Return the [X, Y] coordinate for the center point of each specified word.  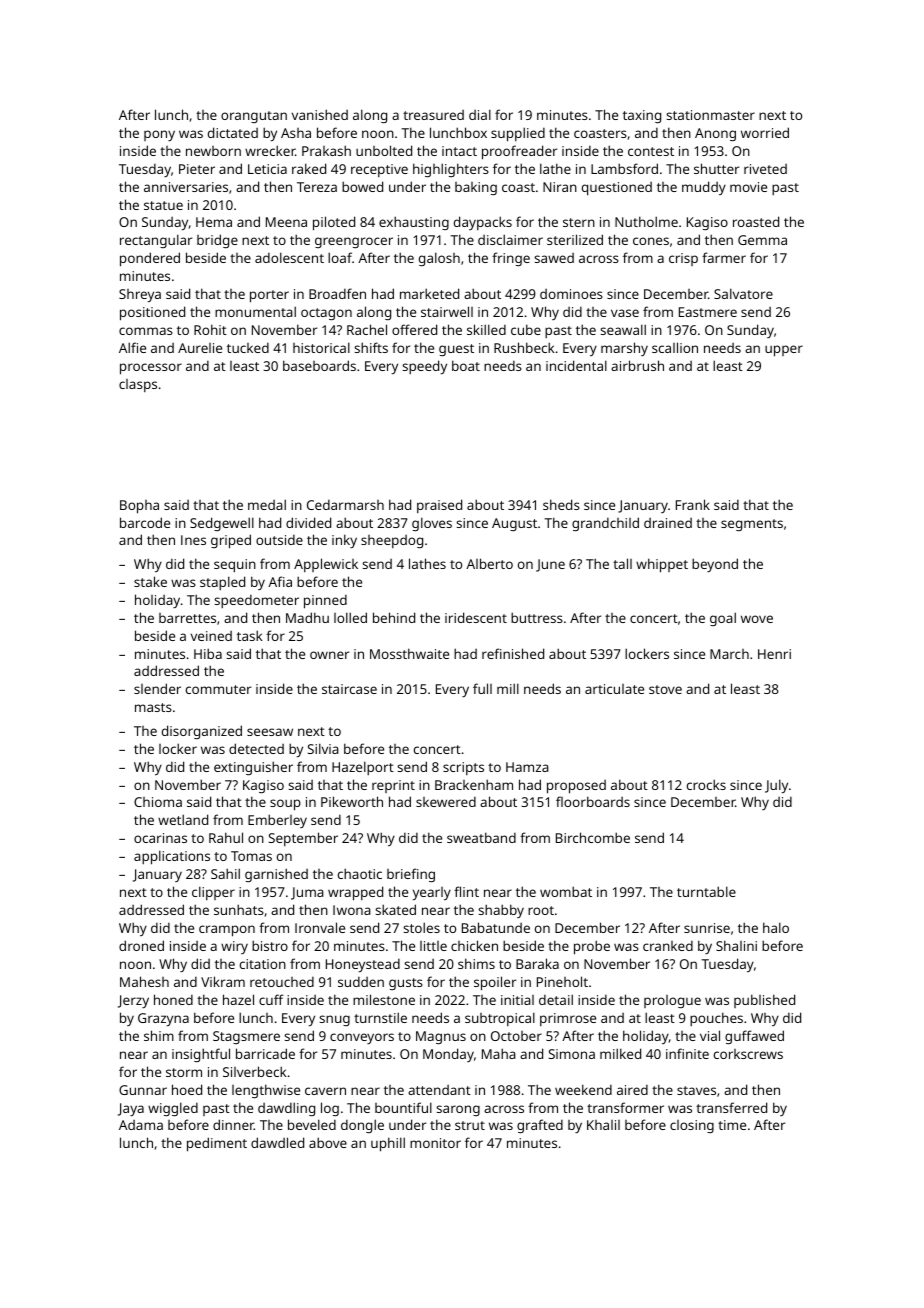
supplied [518, 134]
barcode [145, 522]
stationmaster [710, 115]
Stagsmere [246, 1037]
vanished [320, 114]
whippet [662, 565]
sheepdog [392, 541]
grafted [540, 1126]
